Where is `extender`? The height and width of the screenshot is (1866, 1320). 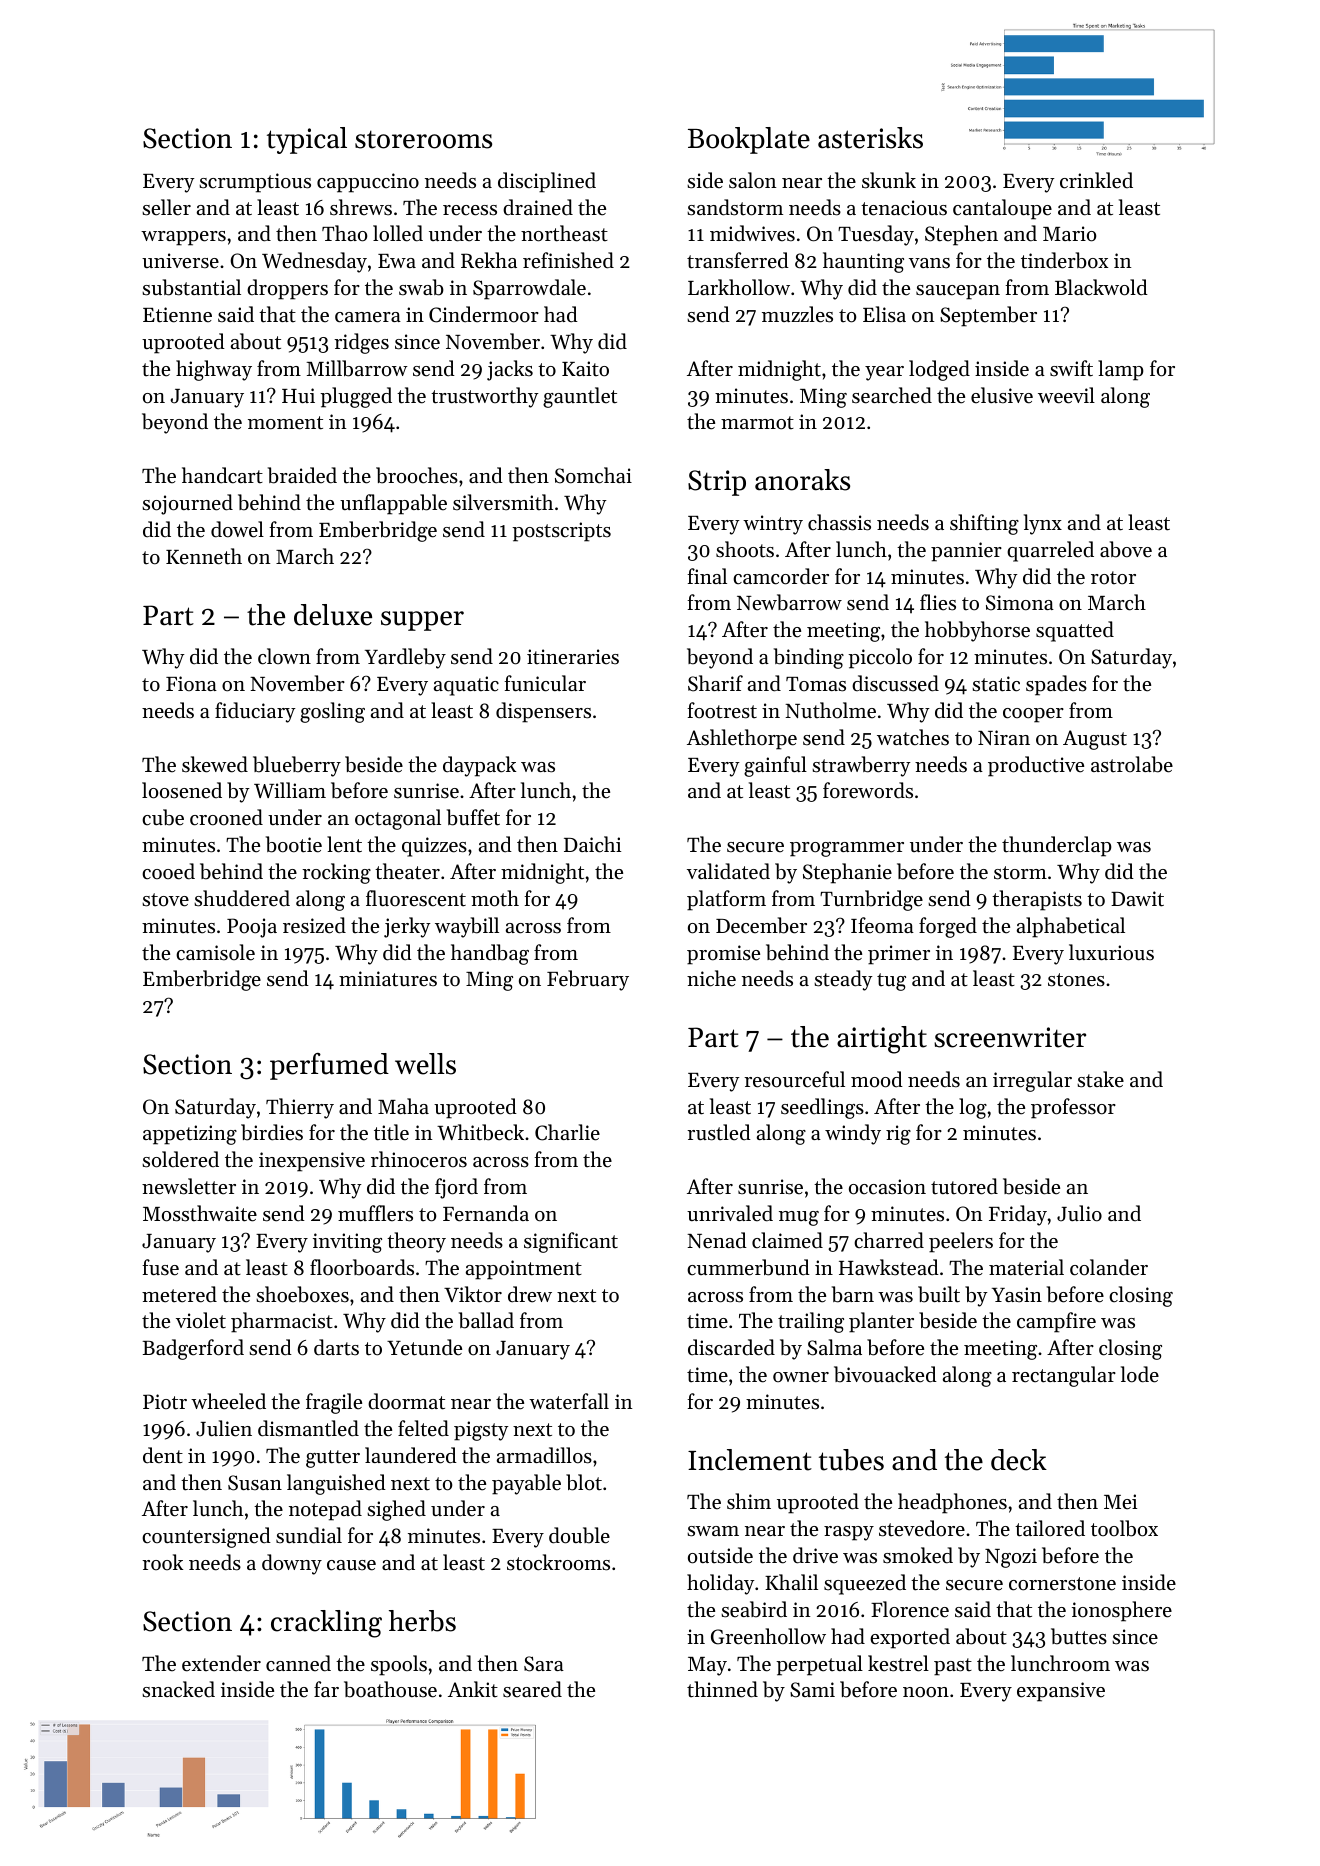
extender is located at coordinates (221, 1663).
